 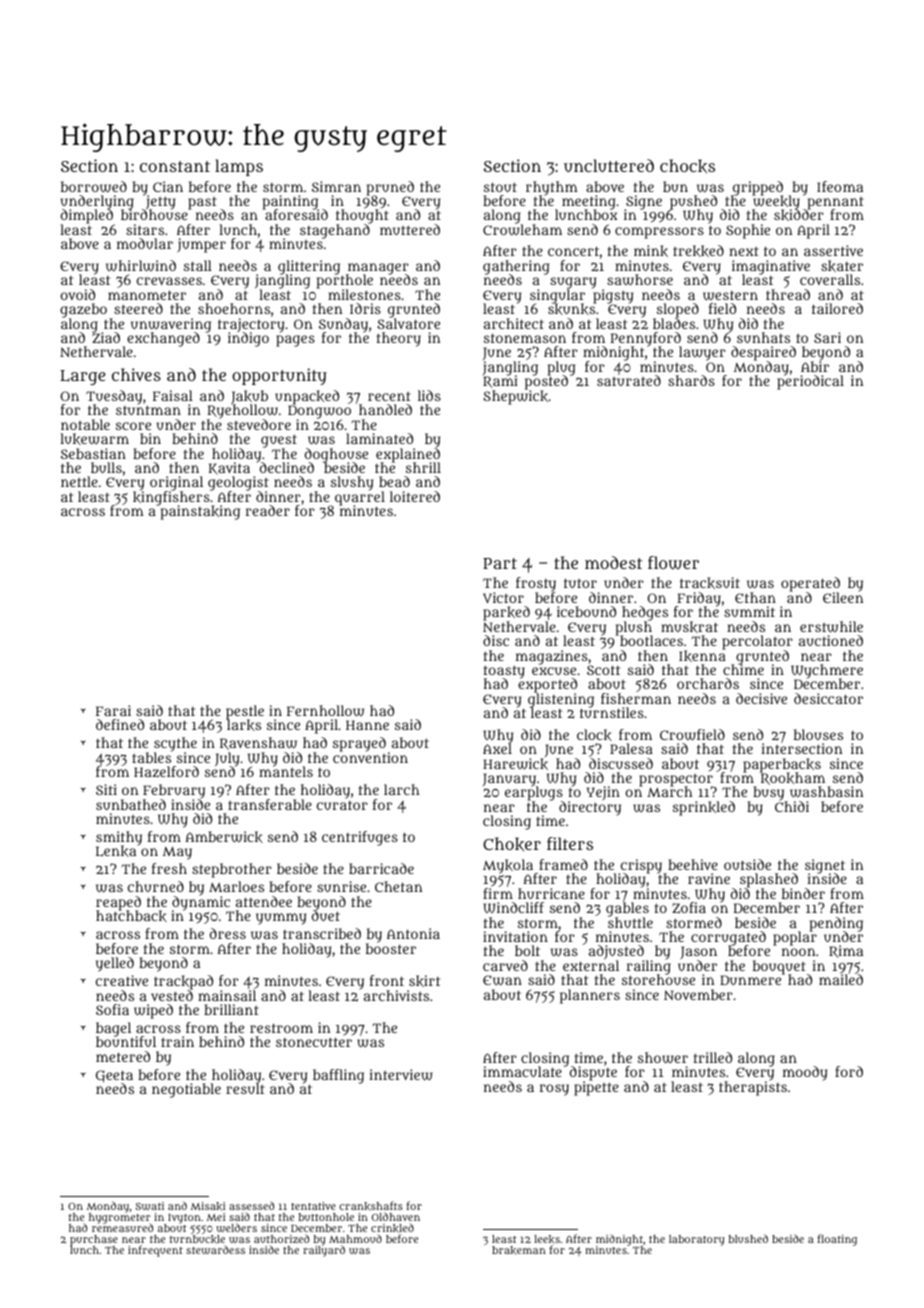 What do you see at coordinates (687, 166) in the screenshot?
I see `chocks` at bounding box center [687, 166].
